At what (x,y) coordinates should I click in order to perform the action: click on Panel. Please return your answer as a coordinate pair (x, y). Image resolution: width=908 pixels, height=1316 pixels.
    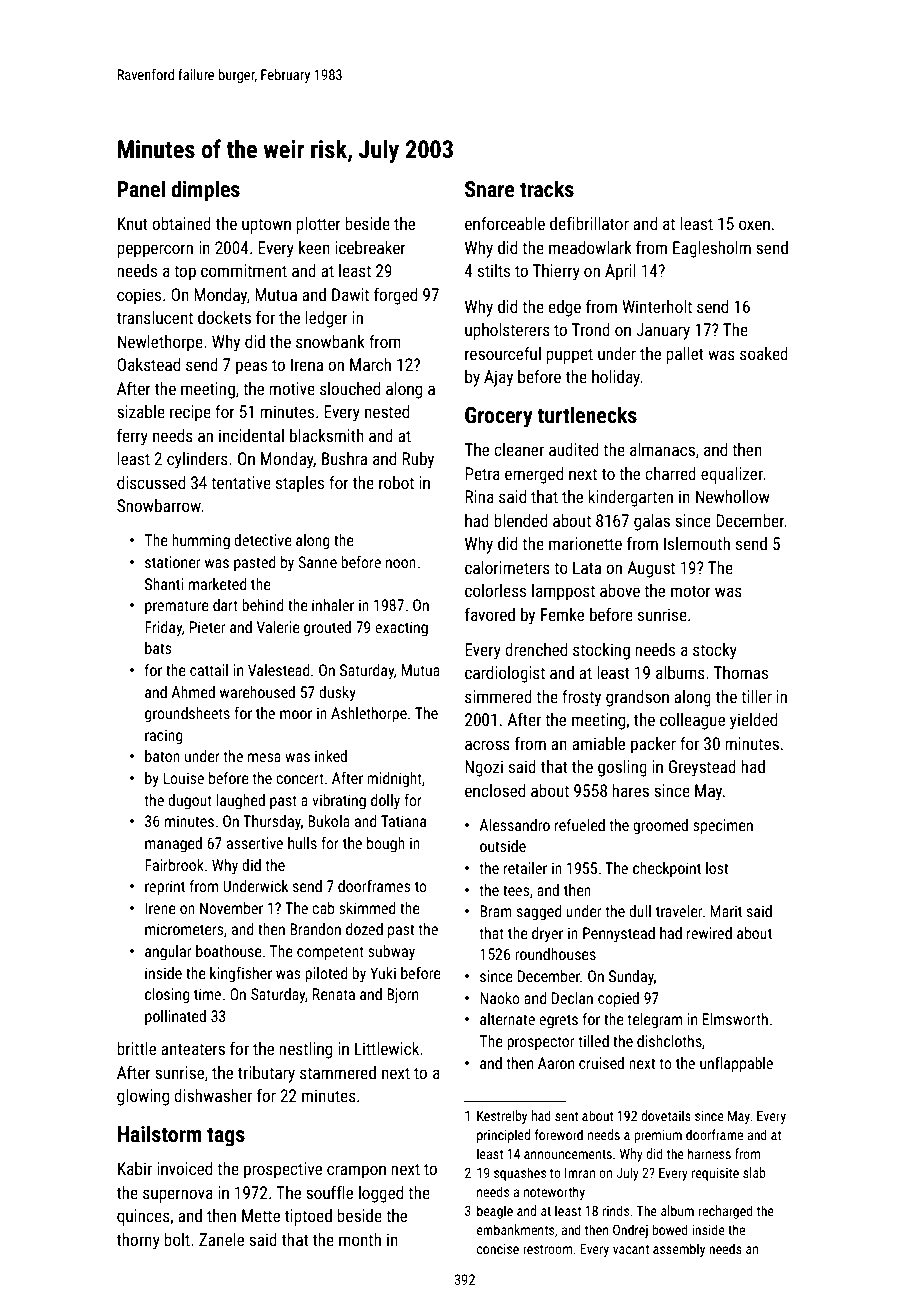
    Looking at the image, I should click on (141, 188).
